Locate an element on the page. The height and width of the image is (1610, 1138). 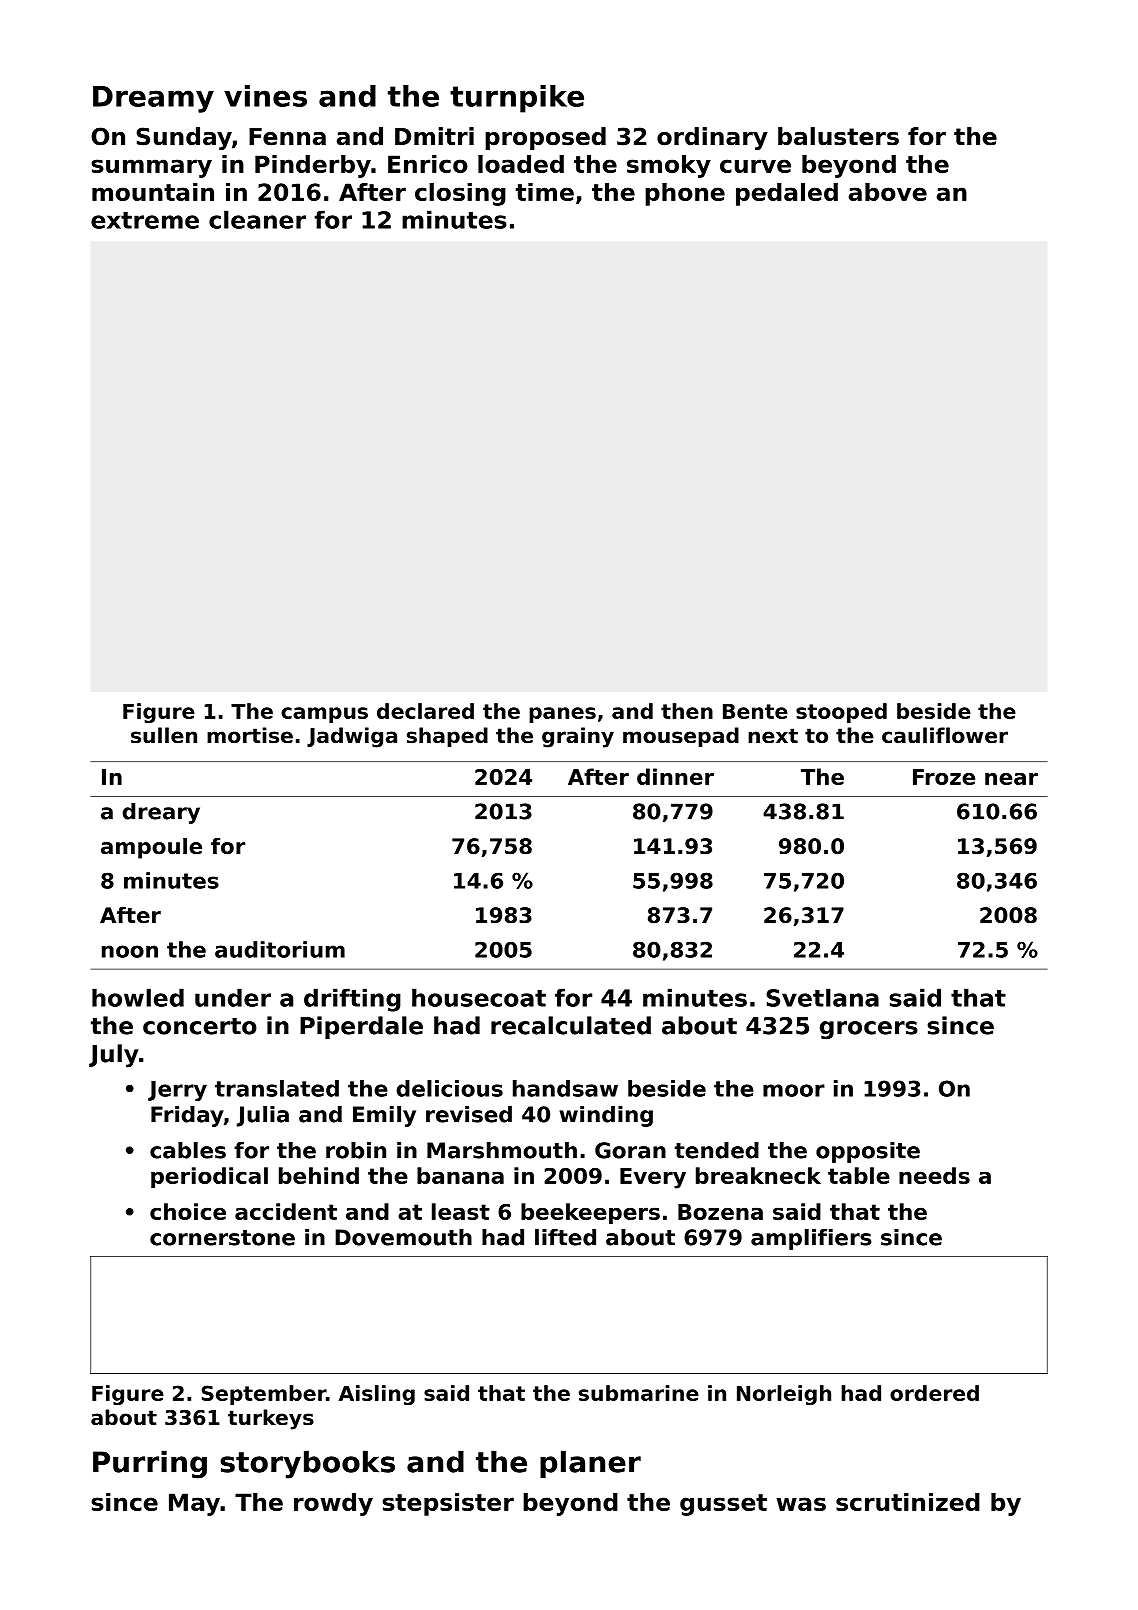
Dovemouth is located at coordinates (403, 1237).
